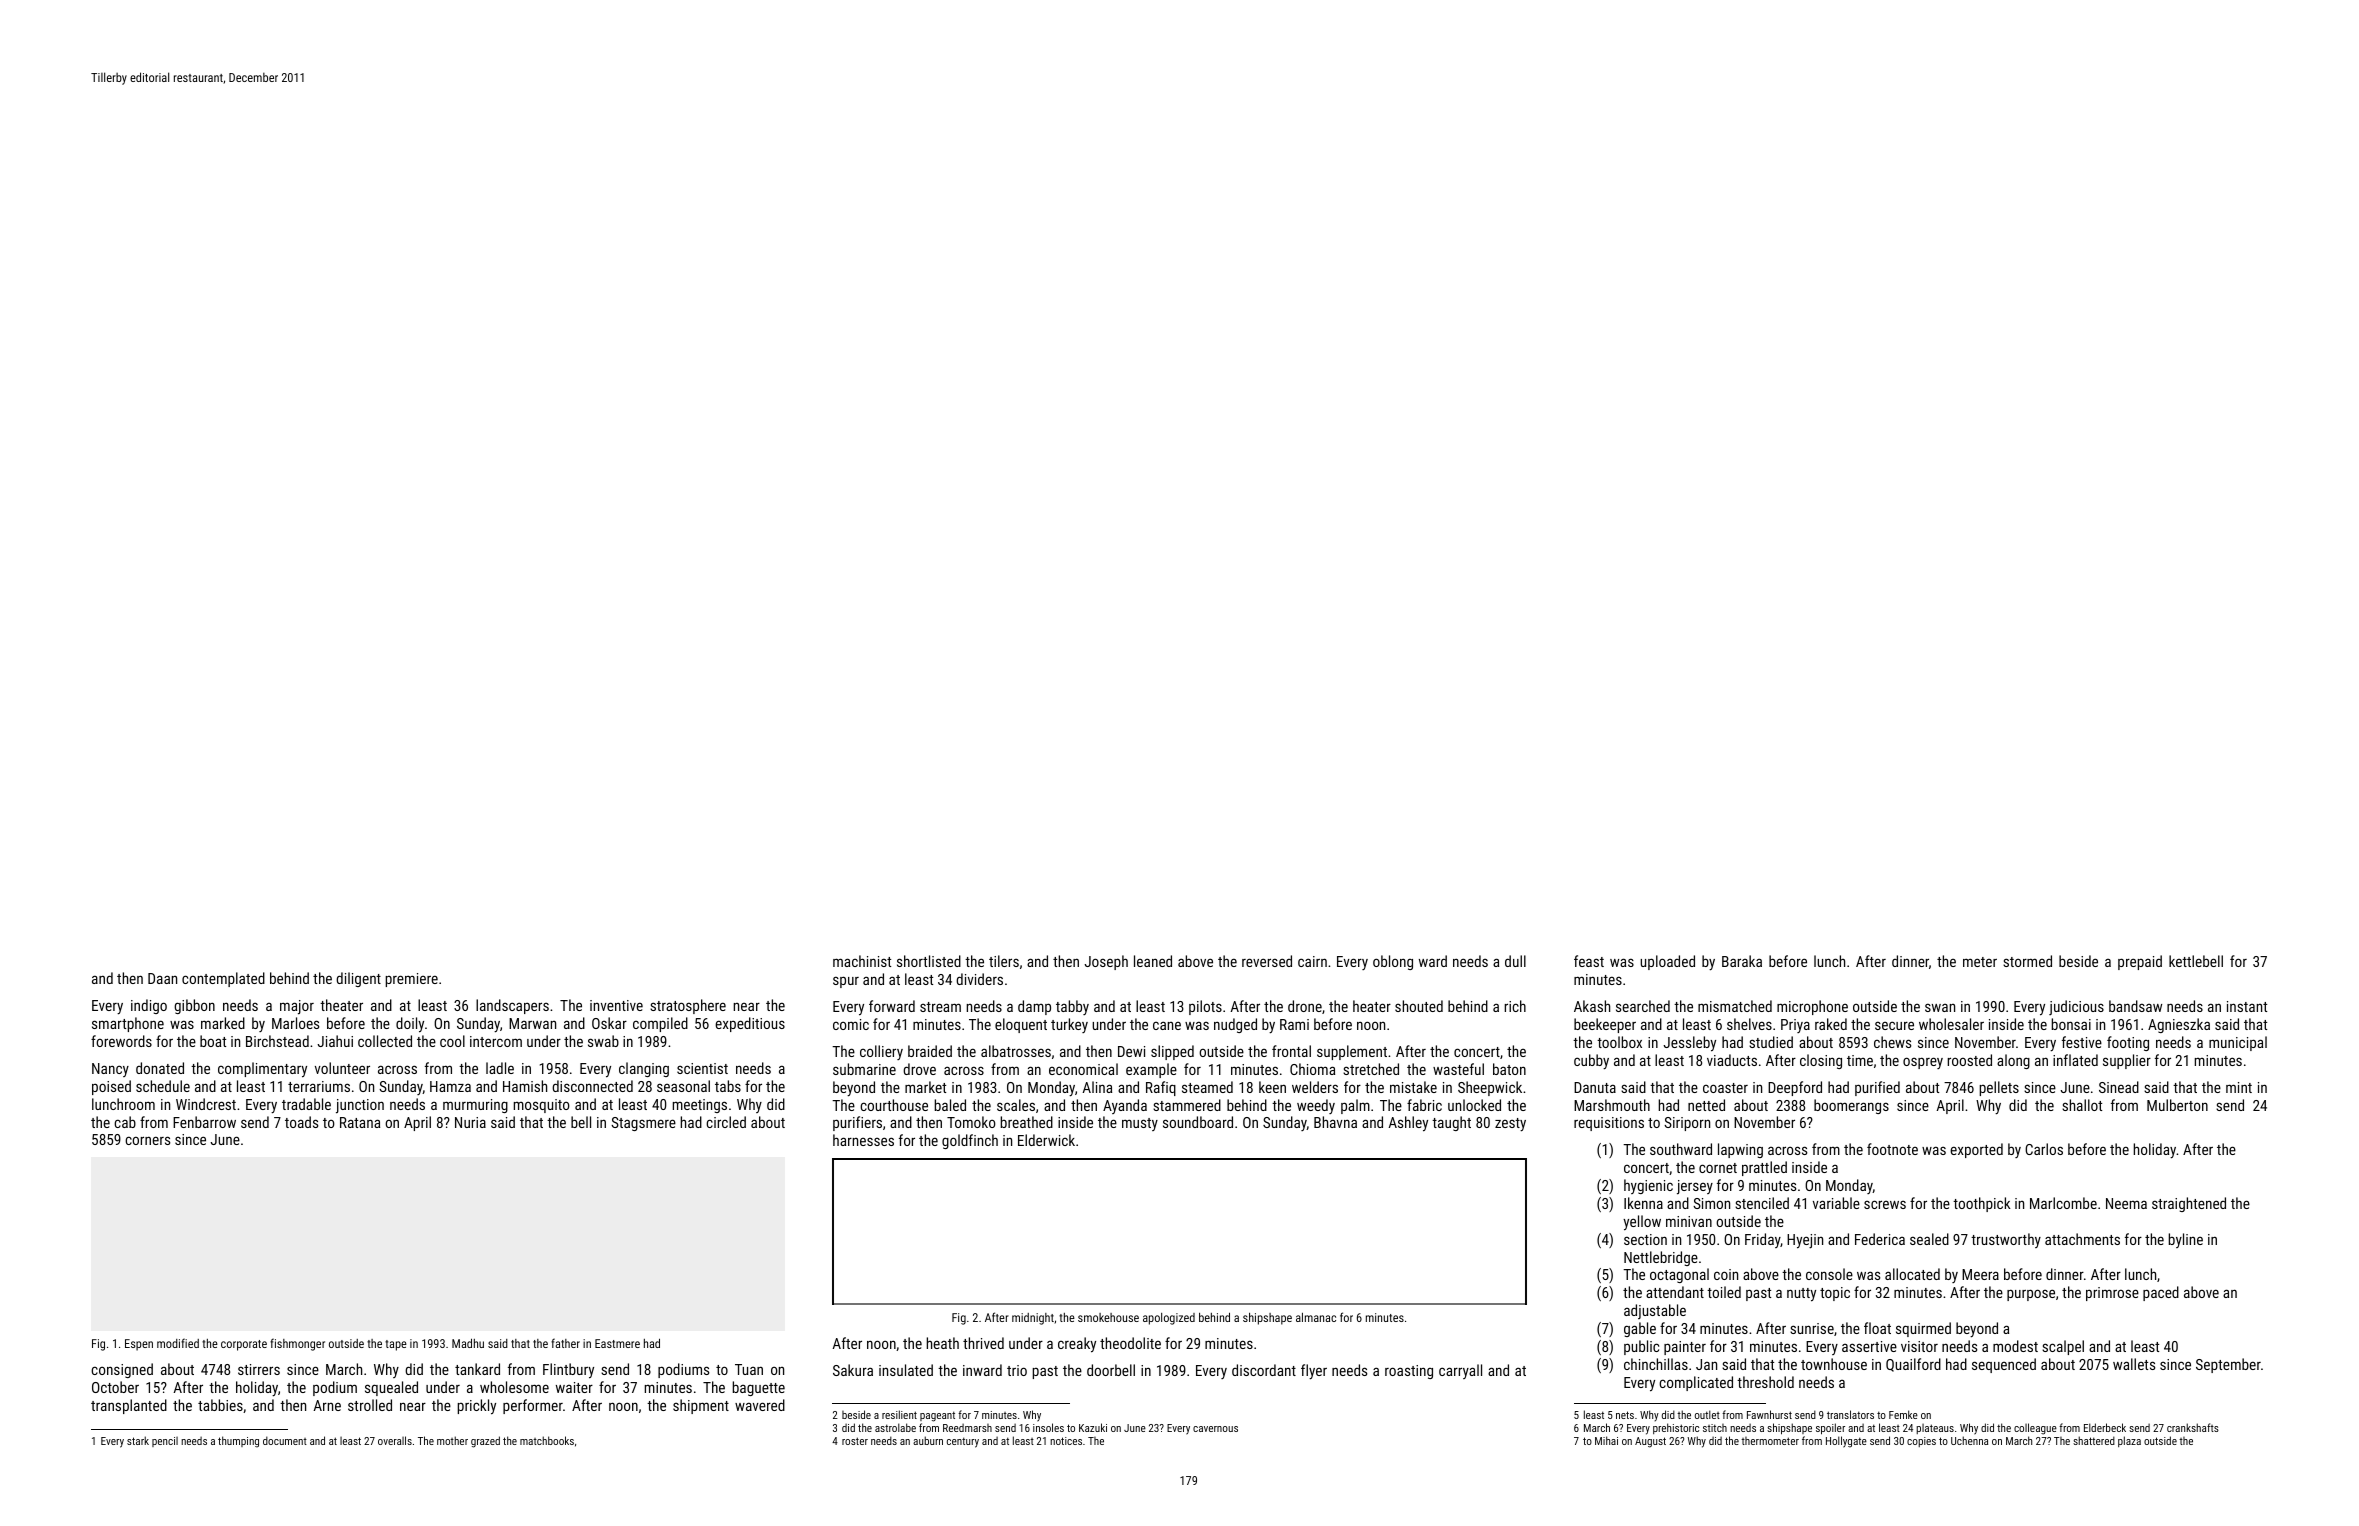 This screenshot has width=2359, height=1526. Describe the element at coordinates (970, 1141) in the screenshot. I see `goldfinch` at that location.
